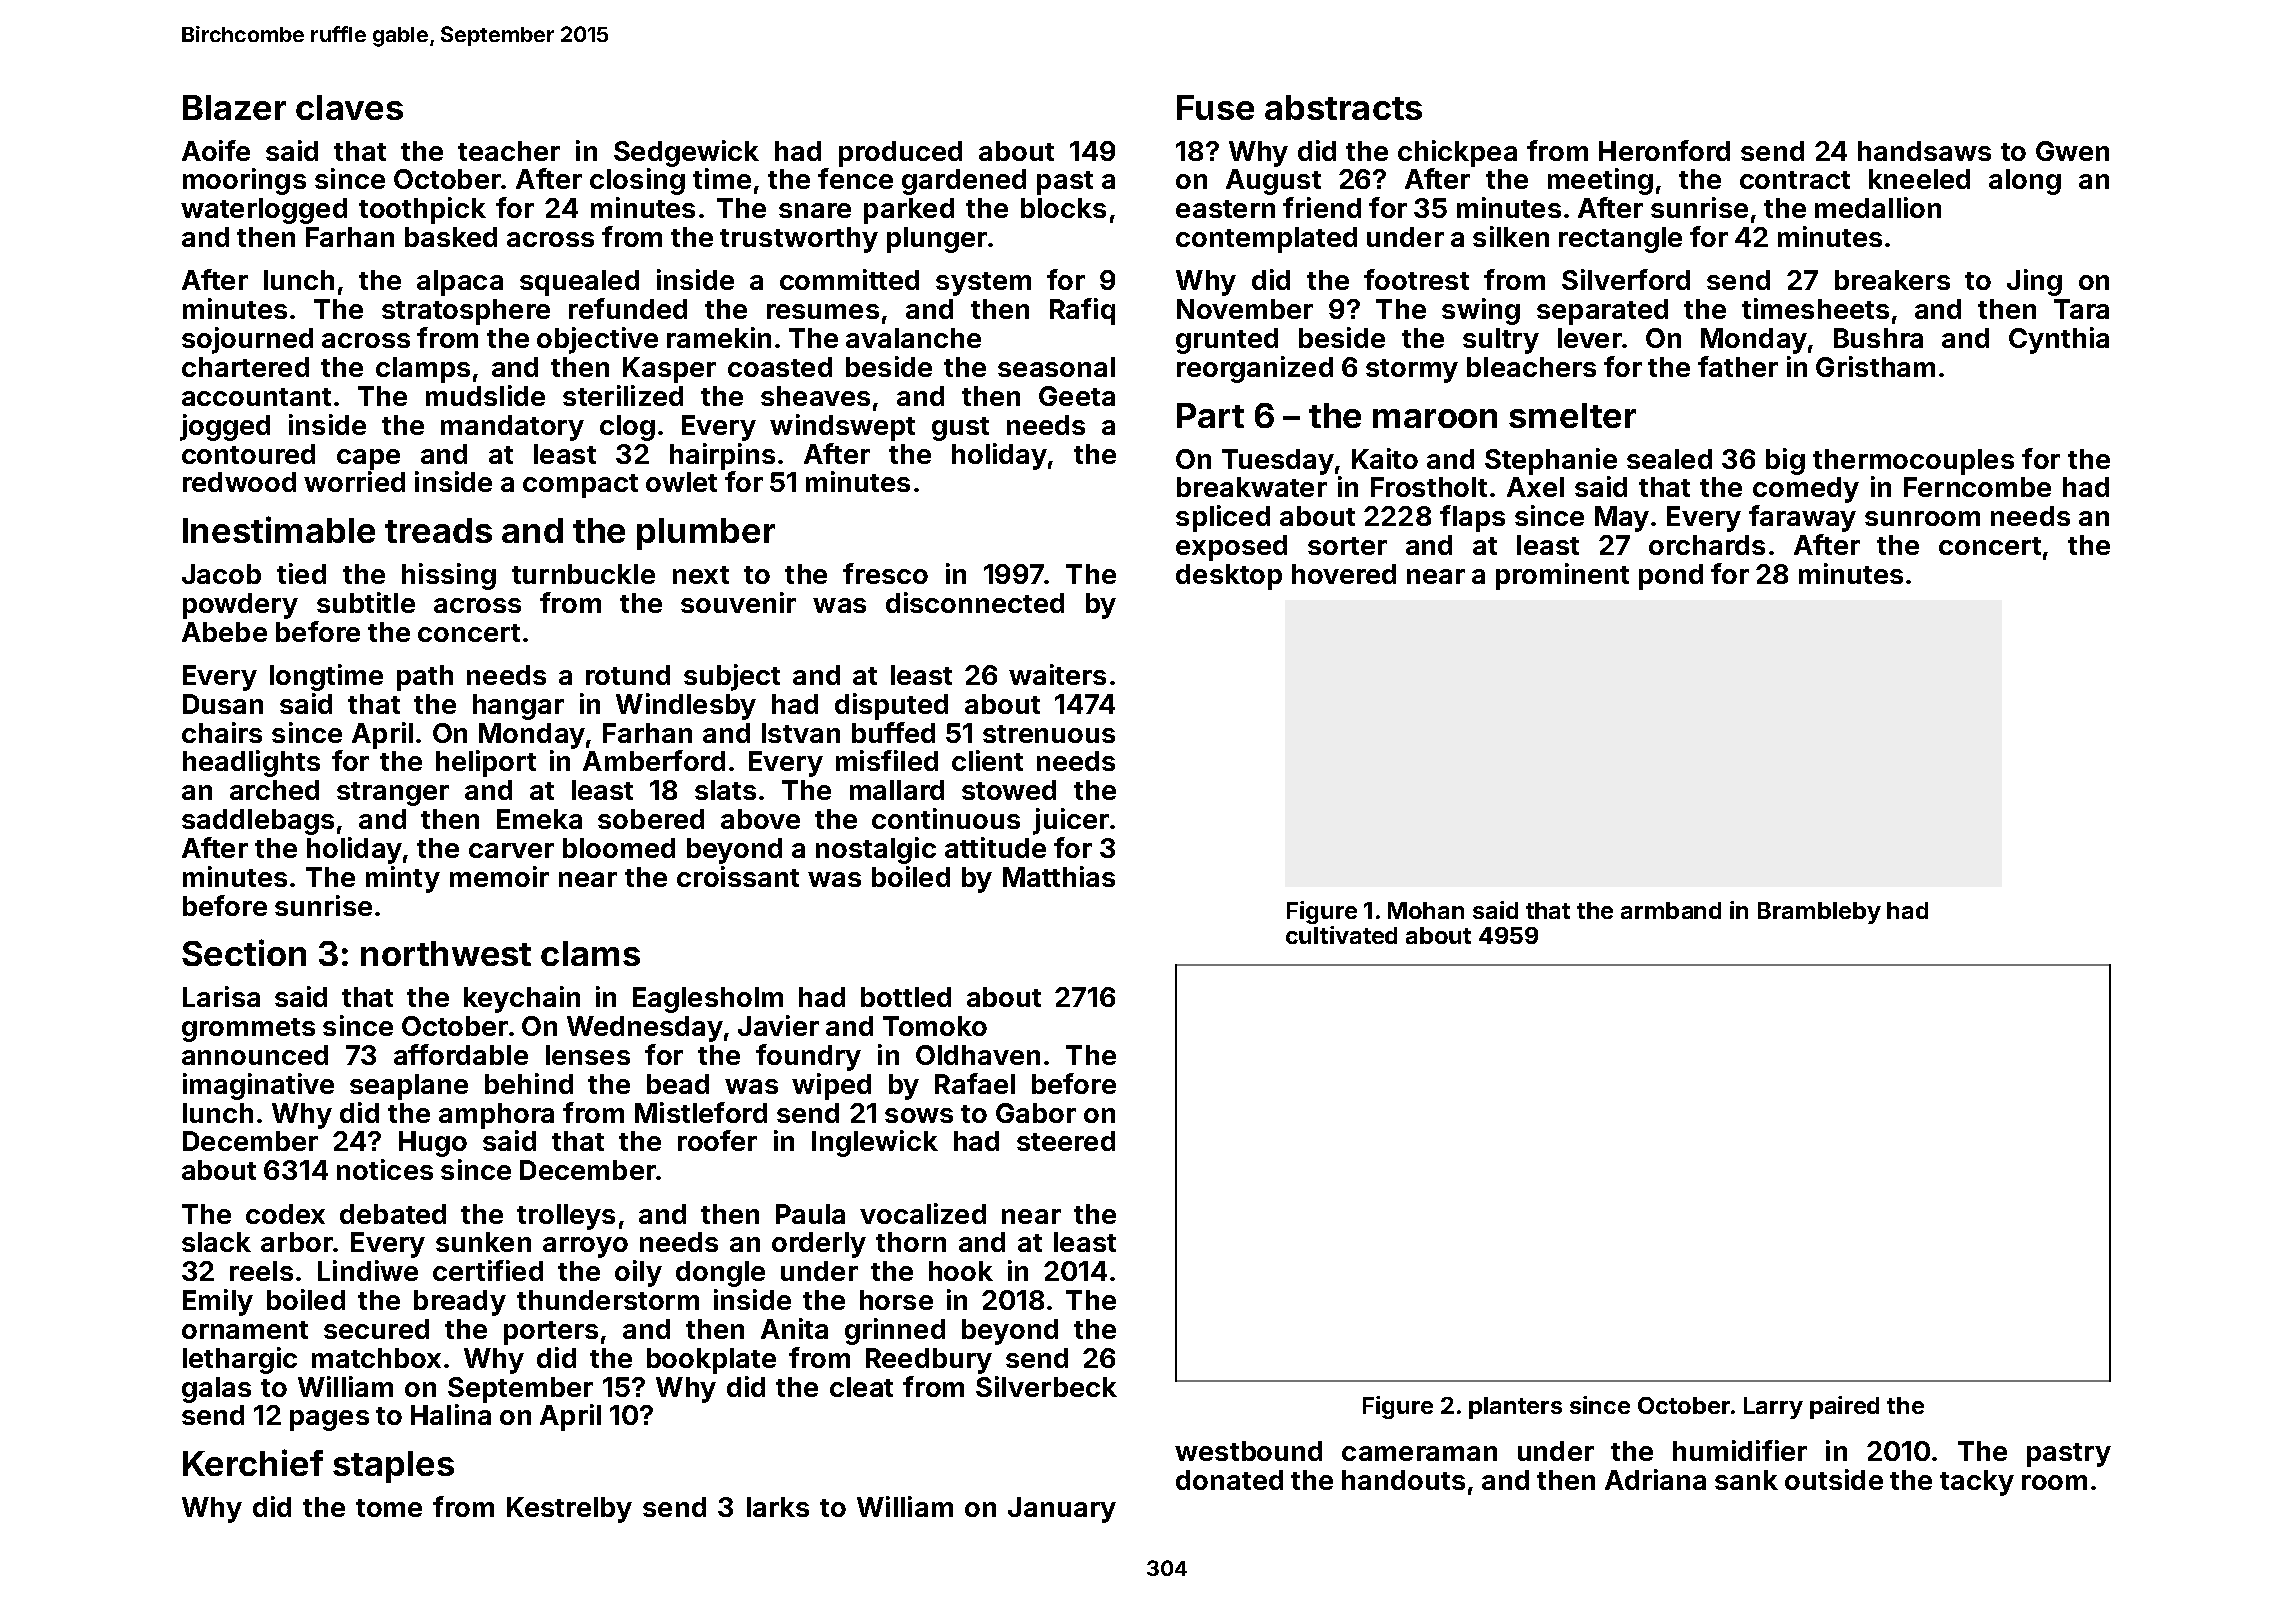  I want to click on tied, so click(301, 573).
